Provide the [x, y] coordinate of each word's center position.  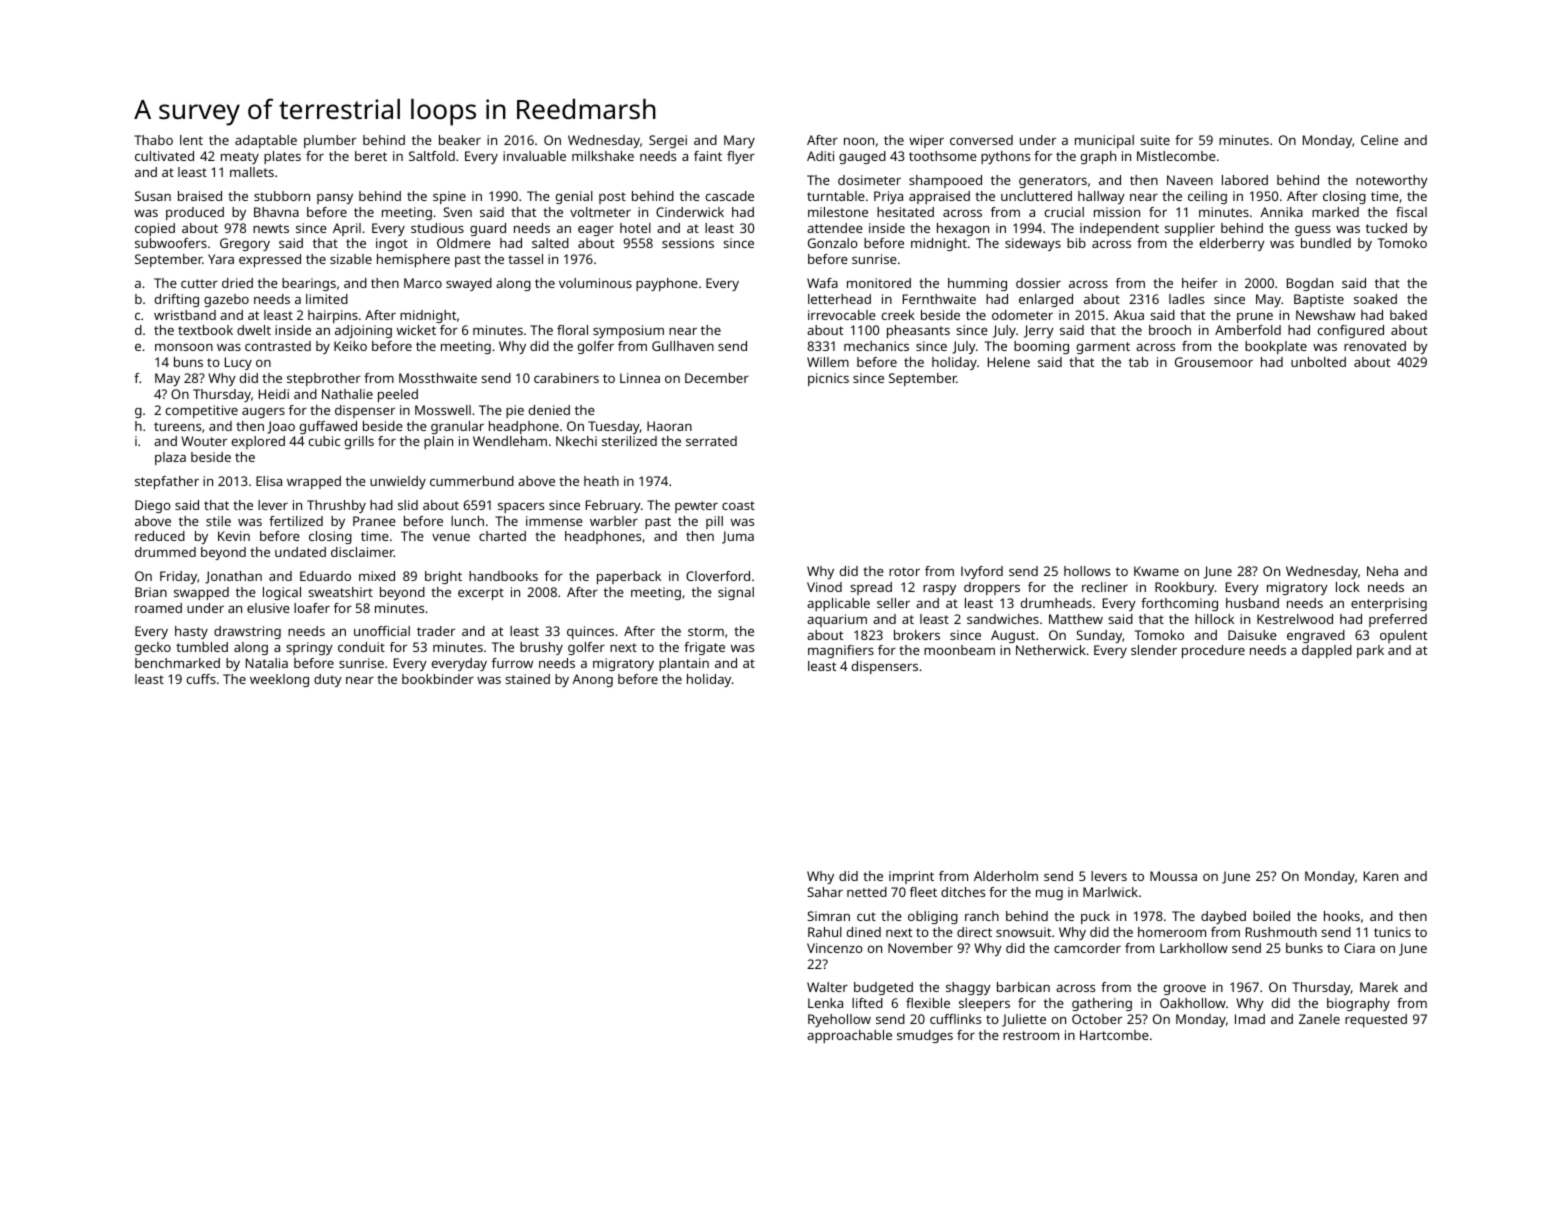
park [1370, 651]
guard [488, 229]
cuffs [201, 679]
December [717, 378]
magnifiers [841, 651]
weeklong [279, 680]
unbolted [1318, 362]
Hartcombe [1114, 1035]
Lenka [825, 1003]
